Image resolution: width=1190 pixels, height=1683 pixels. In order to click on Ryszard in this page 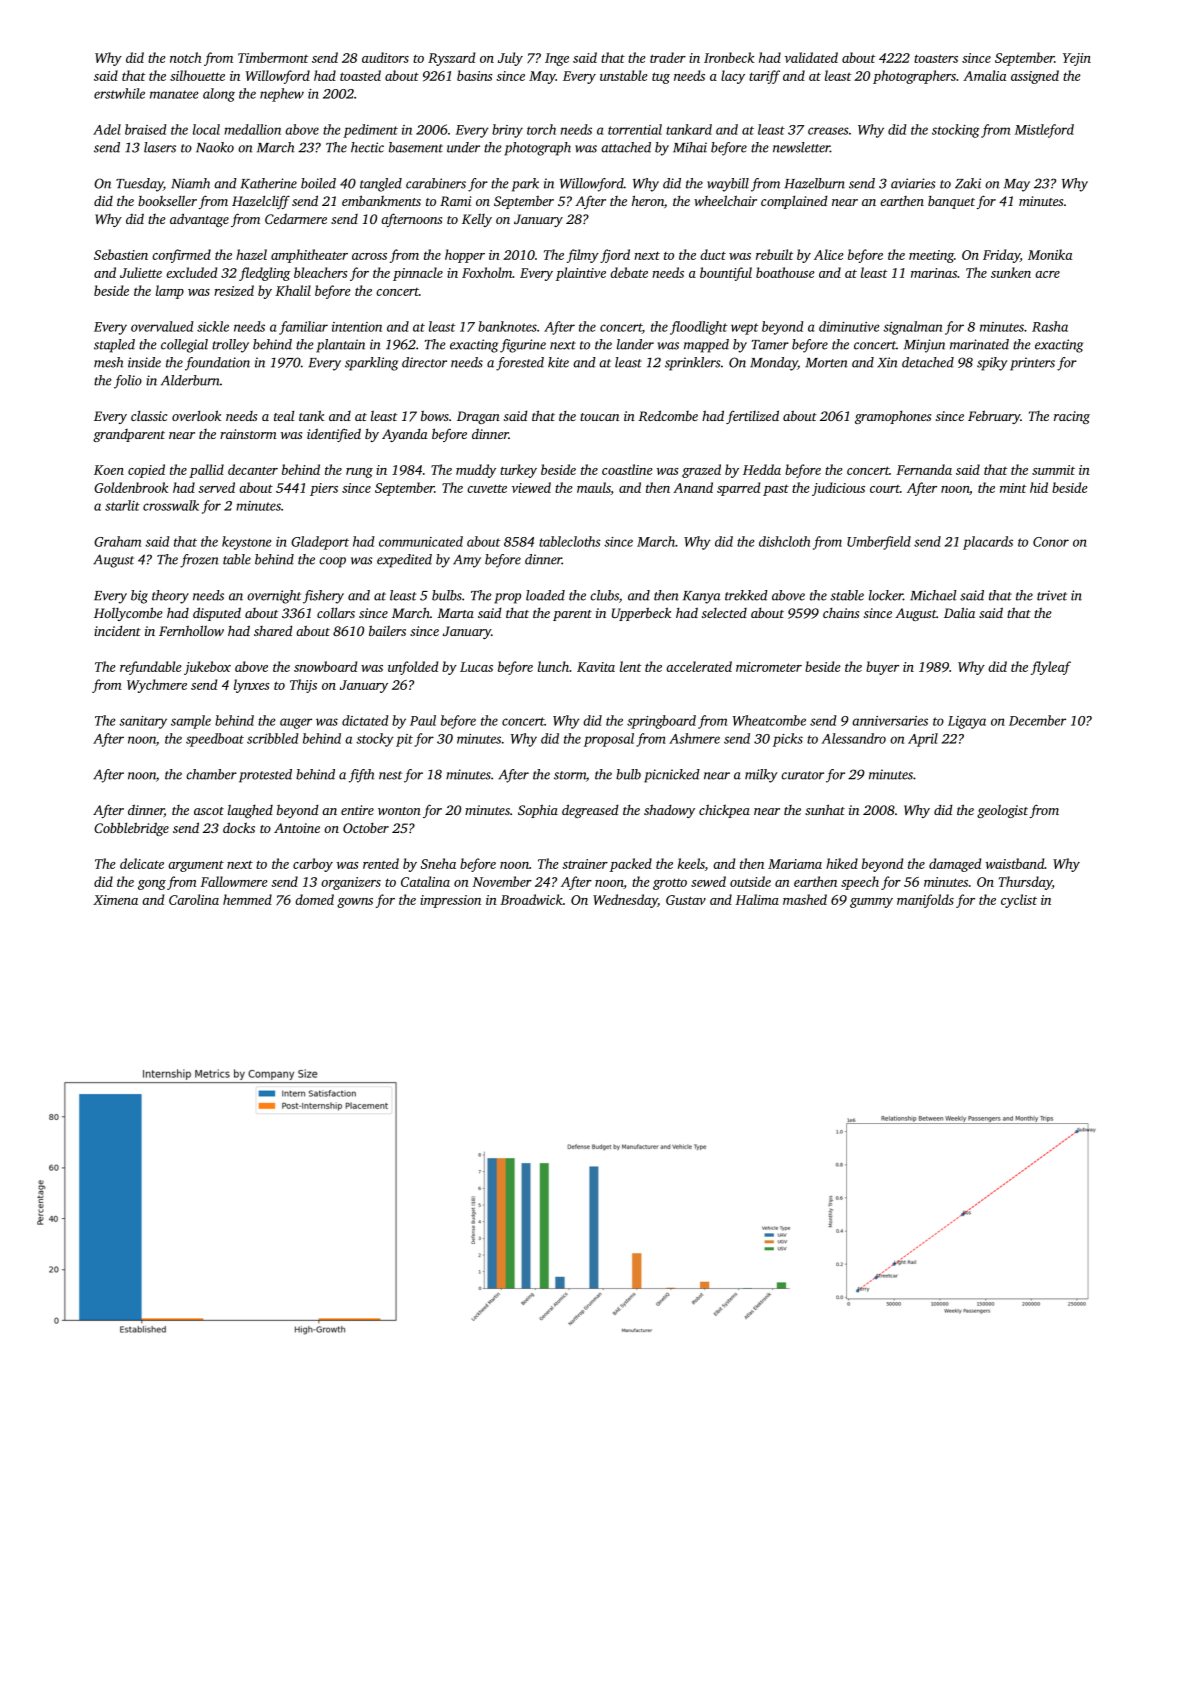, I will do `click(451, 59)`.
